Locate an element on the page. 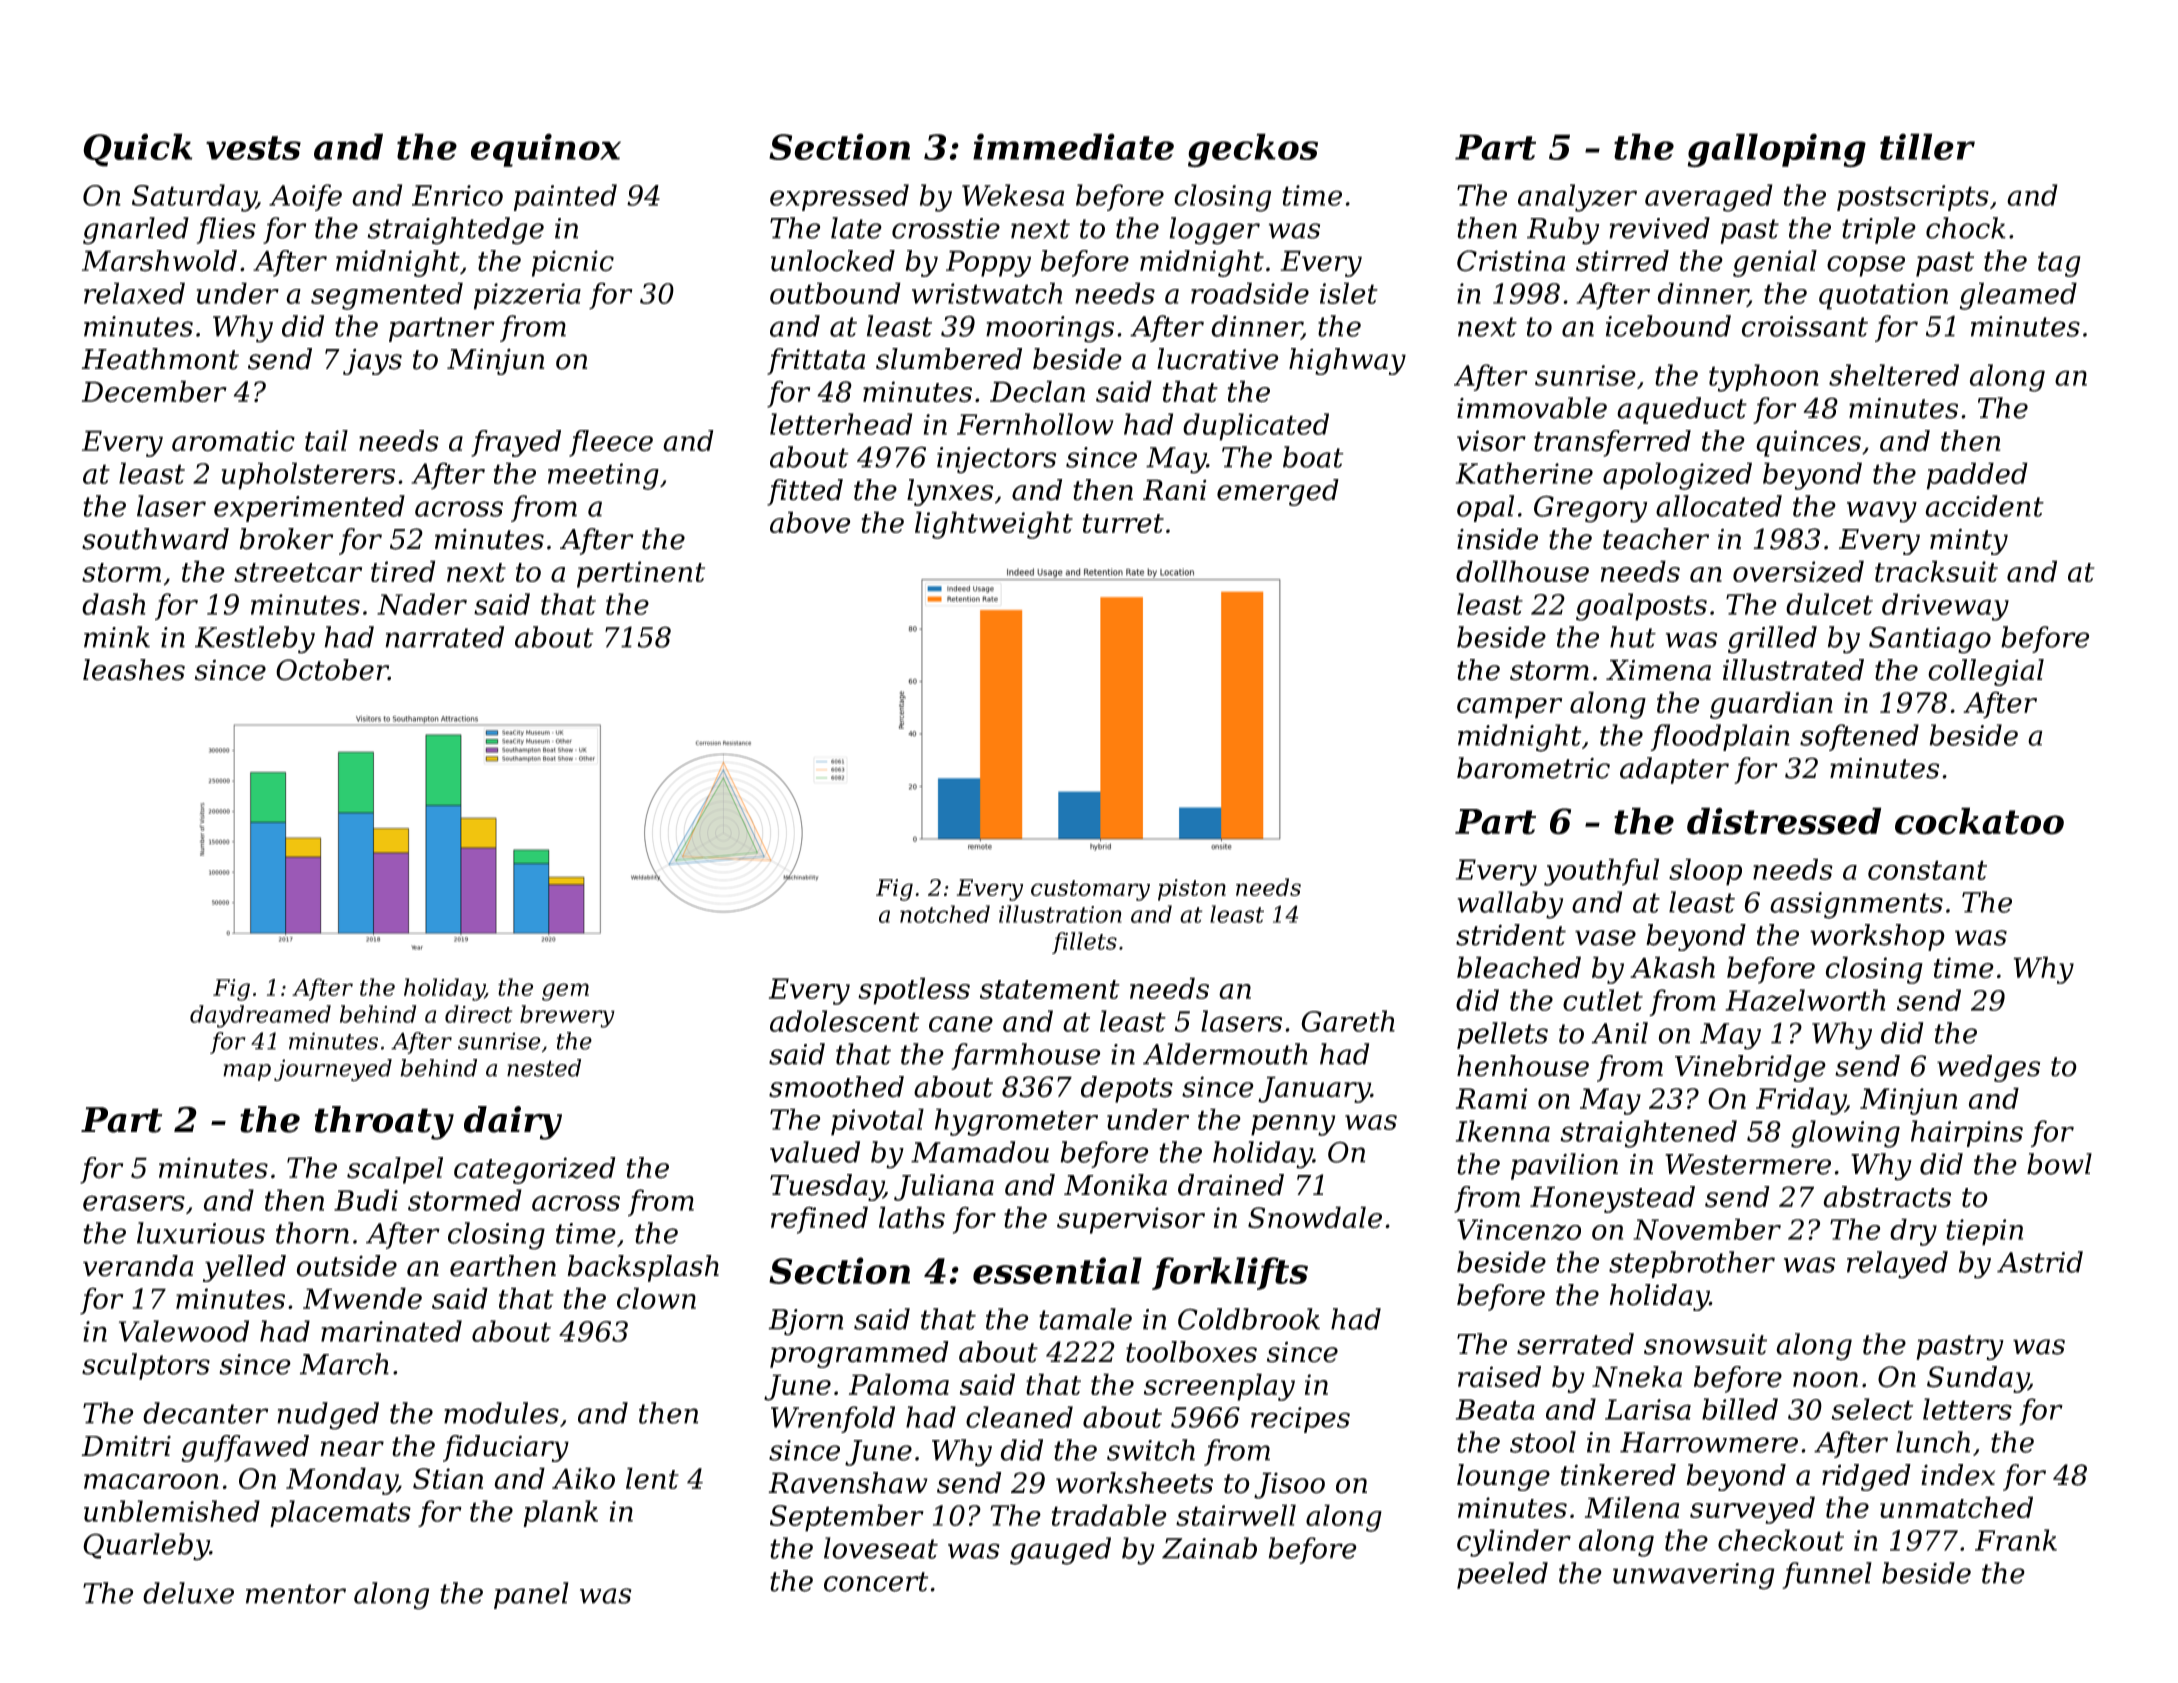 This page has height=1683, width=2178. Hazelworth is located at coordinates (1805, 1000).
